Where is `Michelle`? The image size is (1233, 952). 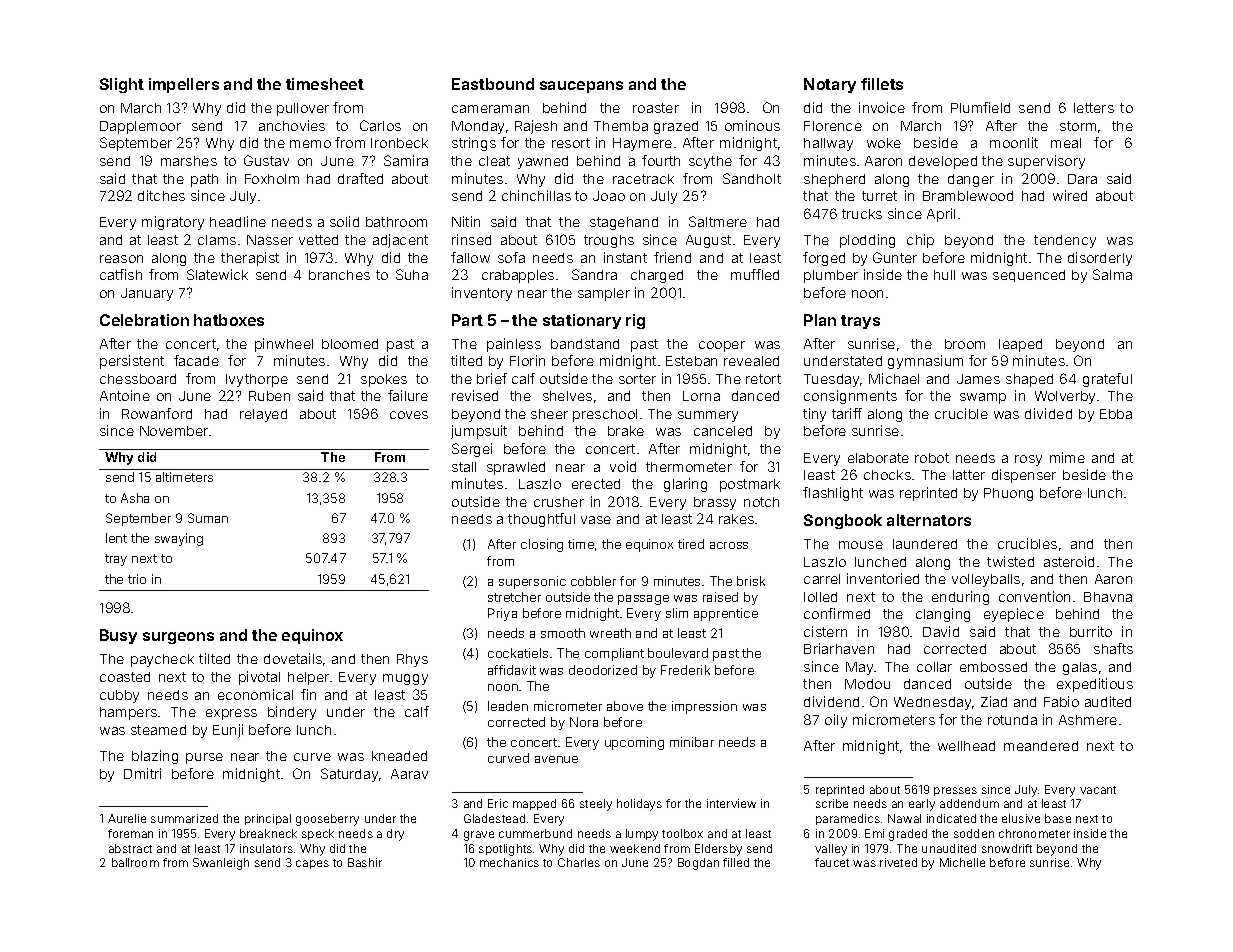 Michelle is located at coordinates (962, 862).
